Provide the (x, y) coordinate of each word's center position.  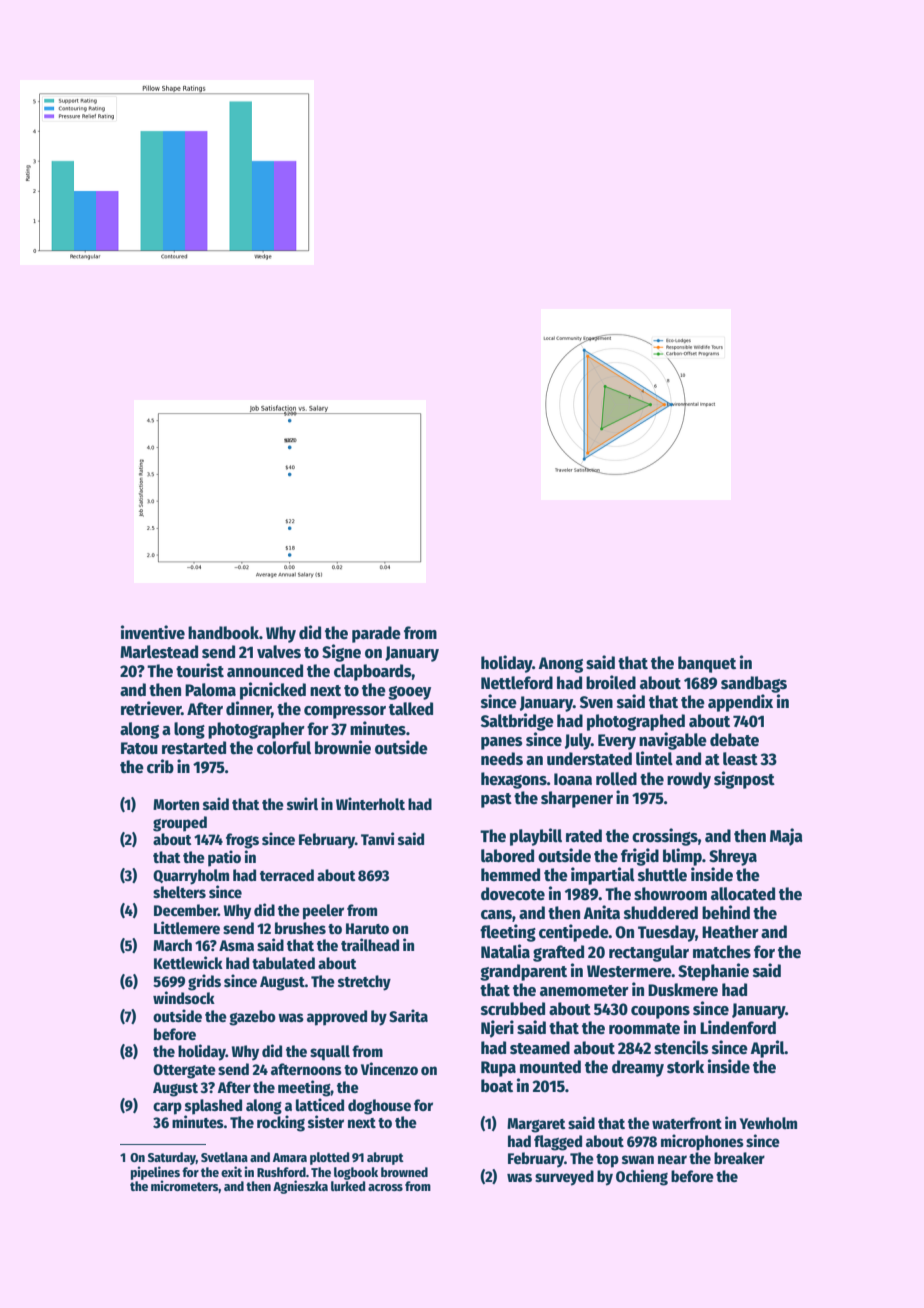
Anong (560, 665)
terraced (287, 875)
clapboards (373, 672)
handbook (223, 633)
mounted (550, 1067)
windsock (184, 997)
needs (502, 759)
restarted (194, 748)
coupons (660, 1012)
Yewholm (768, 1123)
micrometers (185, 1186)
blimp (682, 857)
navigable (673, 741)
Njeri (497, 1029)
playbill (536, 837)
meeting (304, 1088)
